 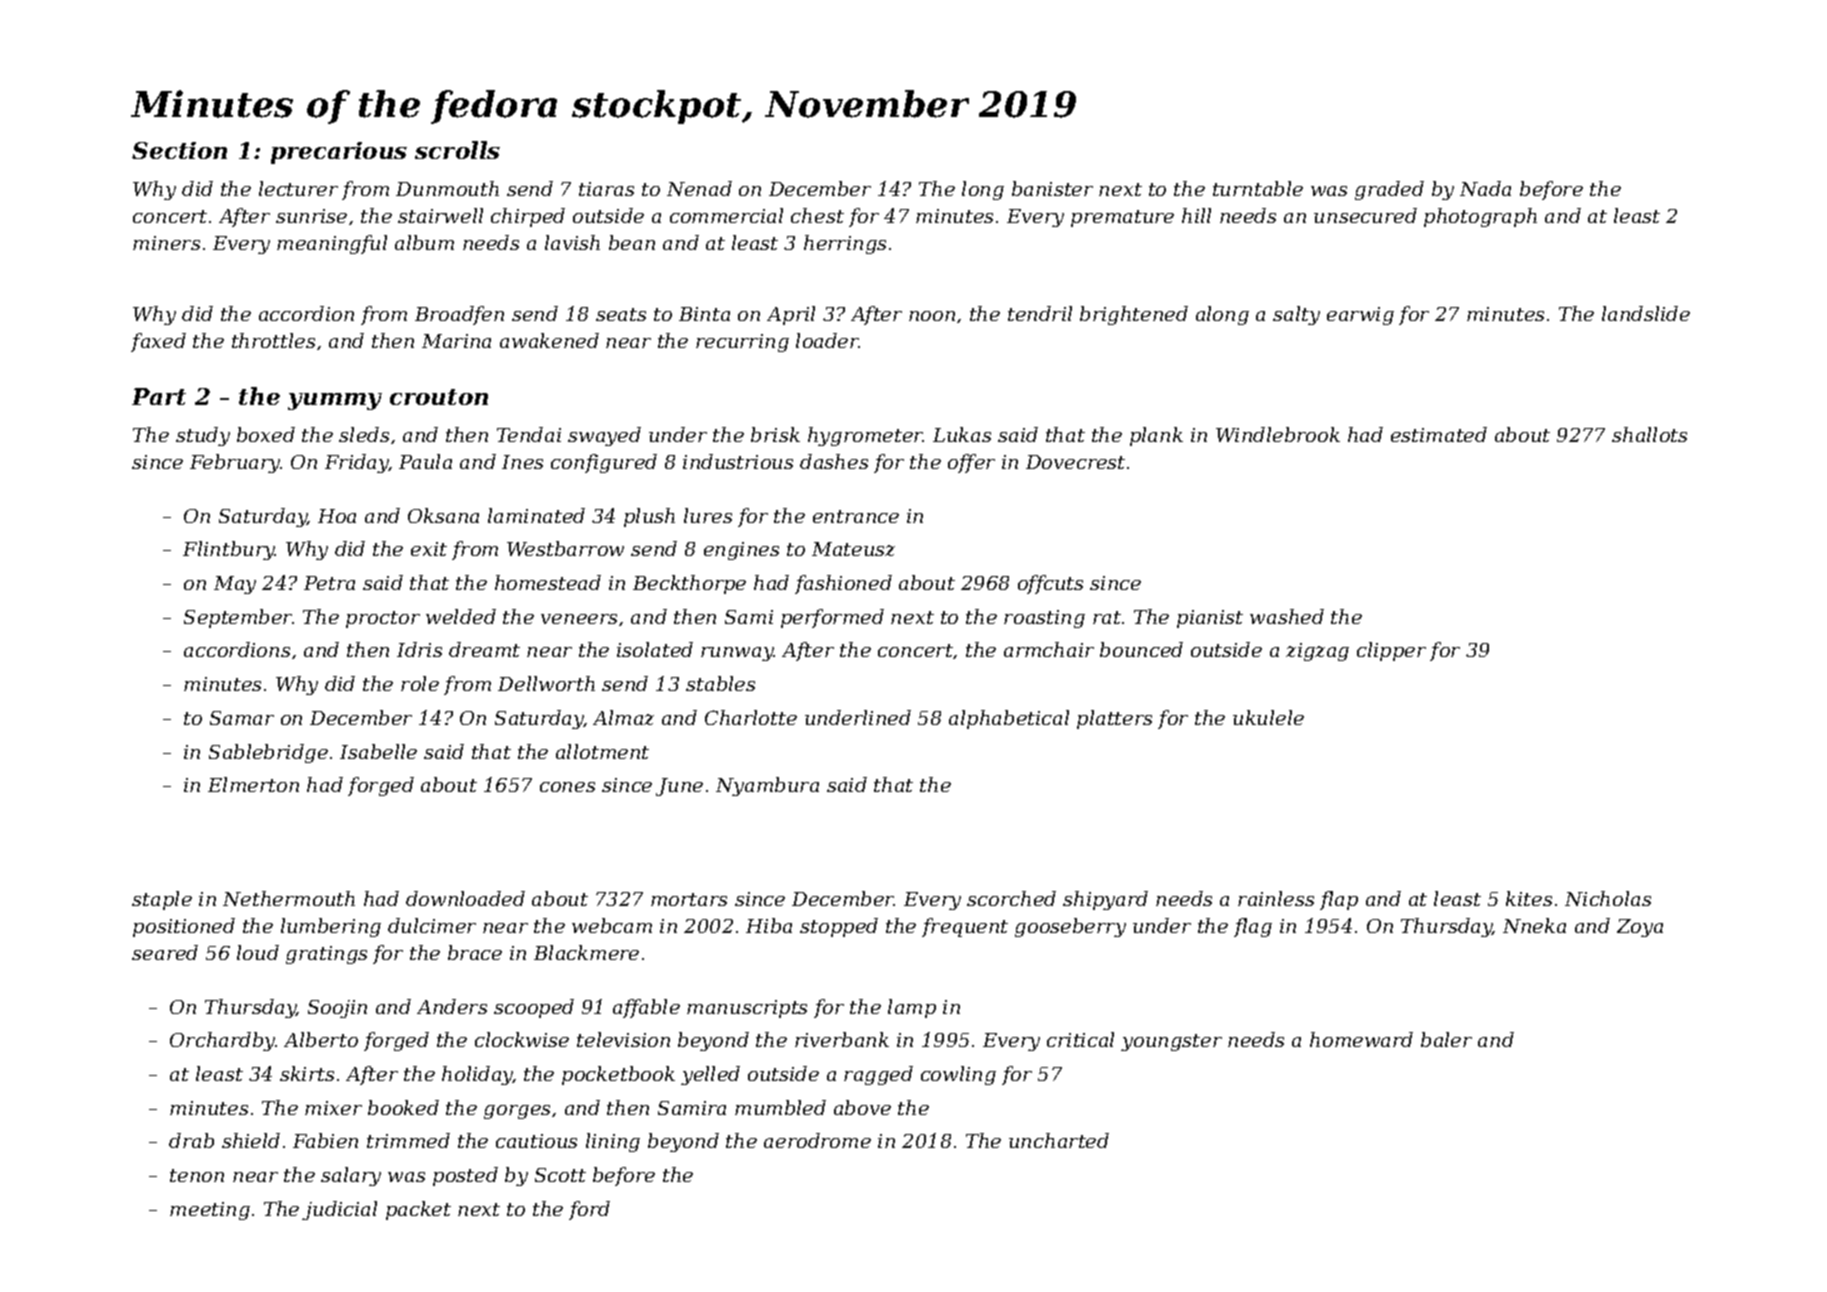 I want to click on shield, so click(x=251, y=1140).
